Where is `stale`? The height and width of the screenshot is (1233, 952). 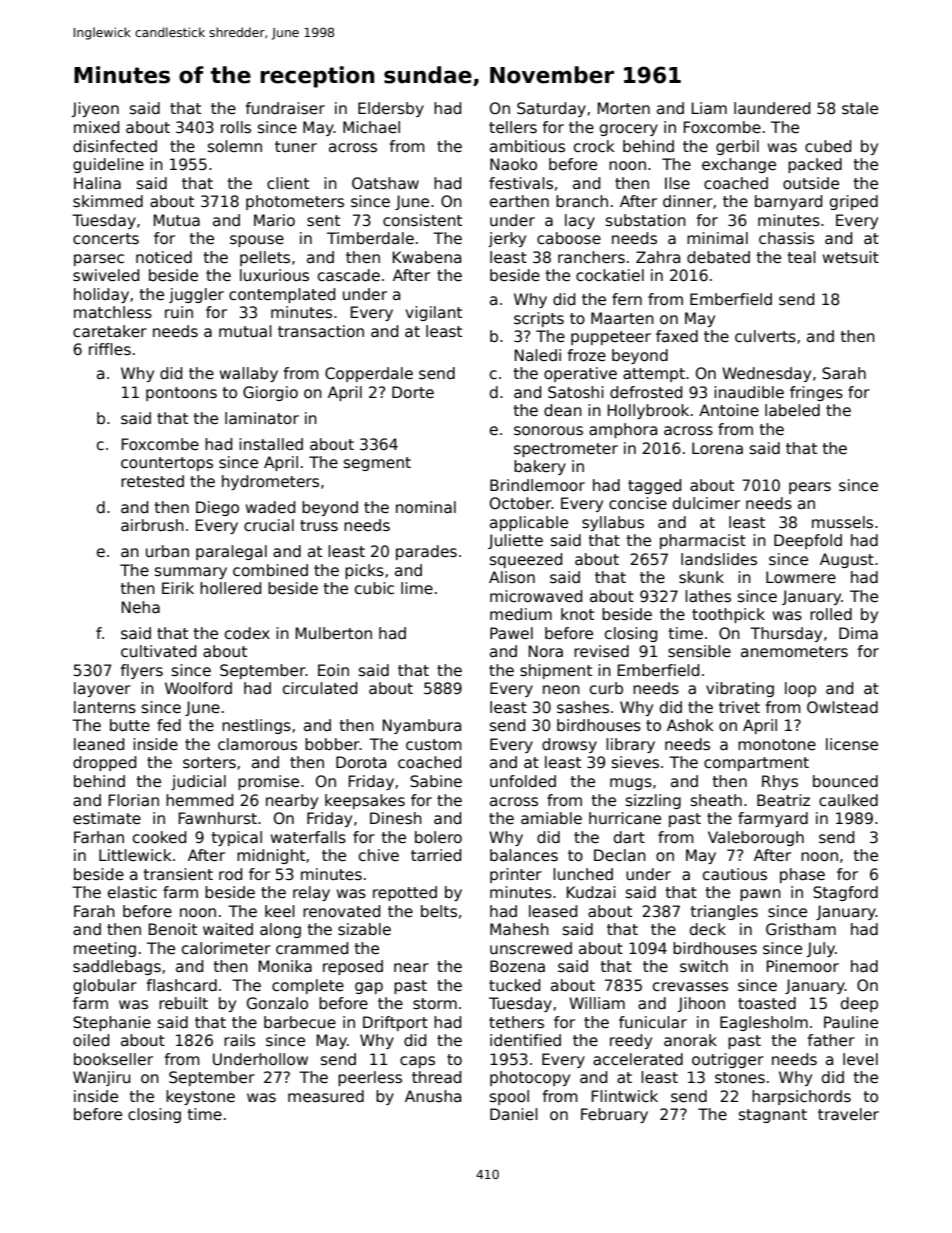
stale is located at coordinates (860, 108).
